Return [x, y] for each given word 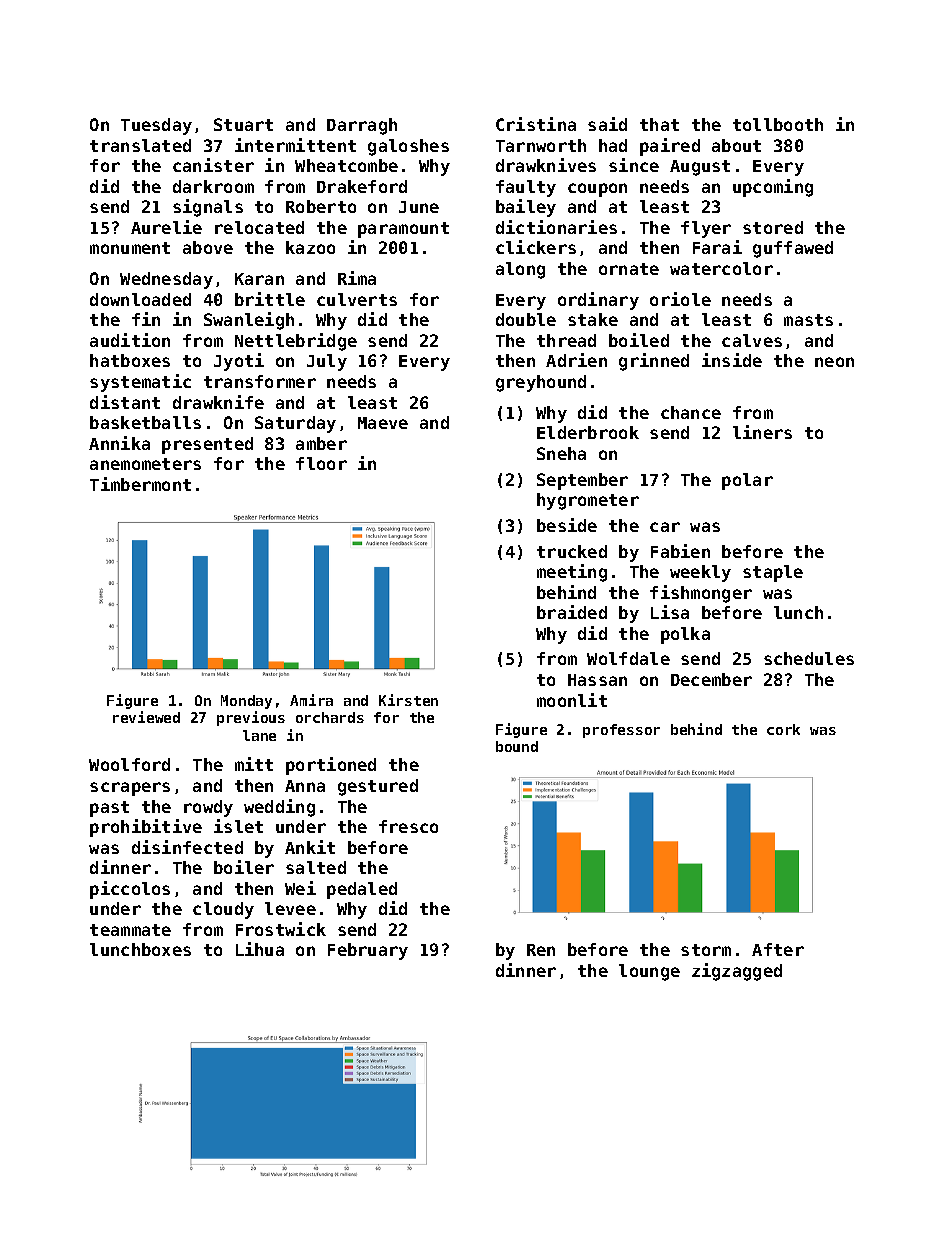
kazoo [310, 247]
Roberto [321, 206]
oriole [680, 299]
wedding [279, 808]
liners [762, 432]
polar [747, 481]
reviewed [146, 717]
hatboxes [130, 360]
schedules [809, 658]
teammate [130, 930]
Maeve [383, 423]
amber [321, 443]
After [778, 949]
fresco [408, 826]
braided [572, 612]
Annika [119, 443]
